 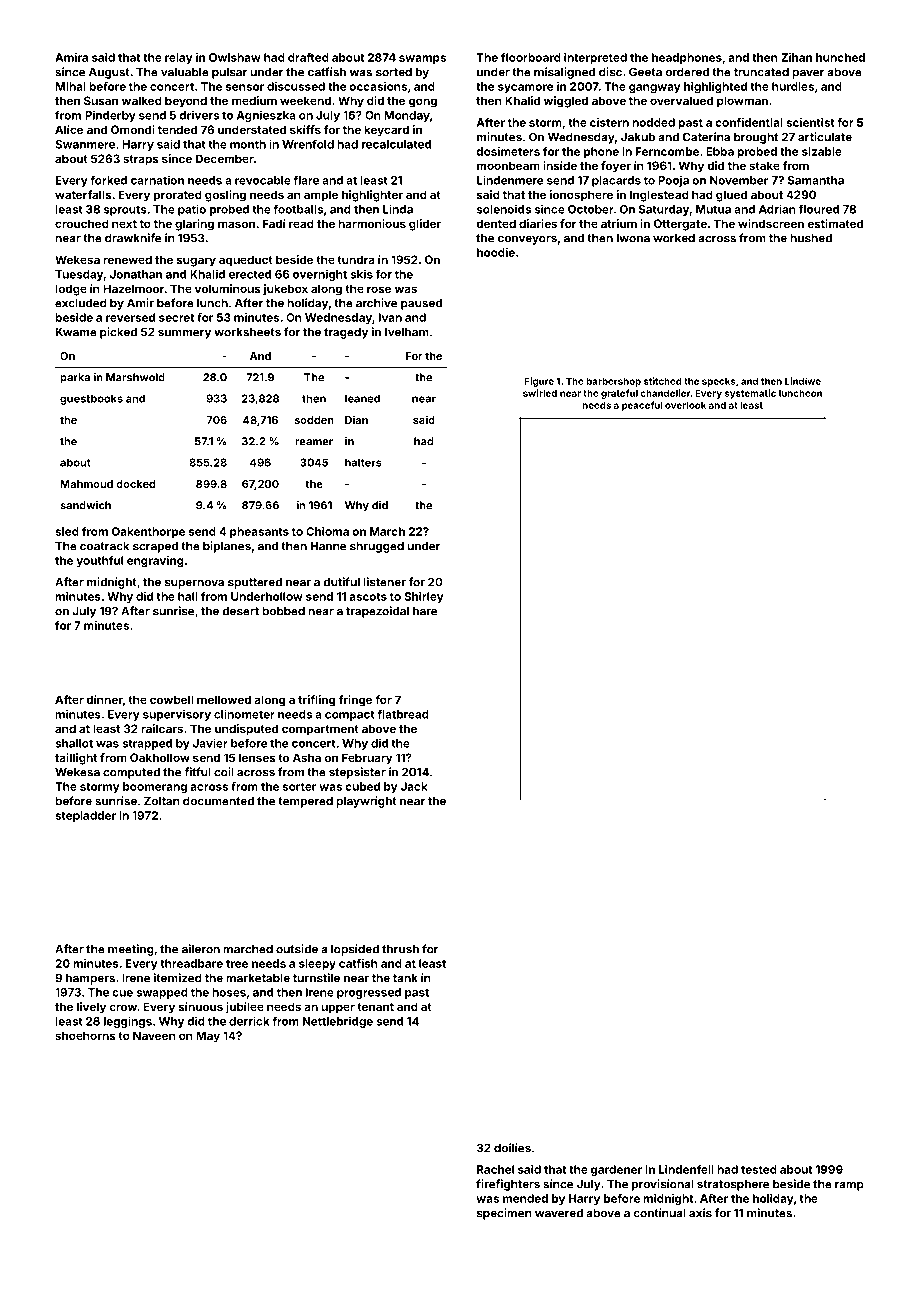 What do you see at coordinates (249, 1021) in the document?
I see `derrick` at bounding box center [249, 1021].
